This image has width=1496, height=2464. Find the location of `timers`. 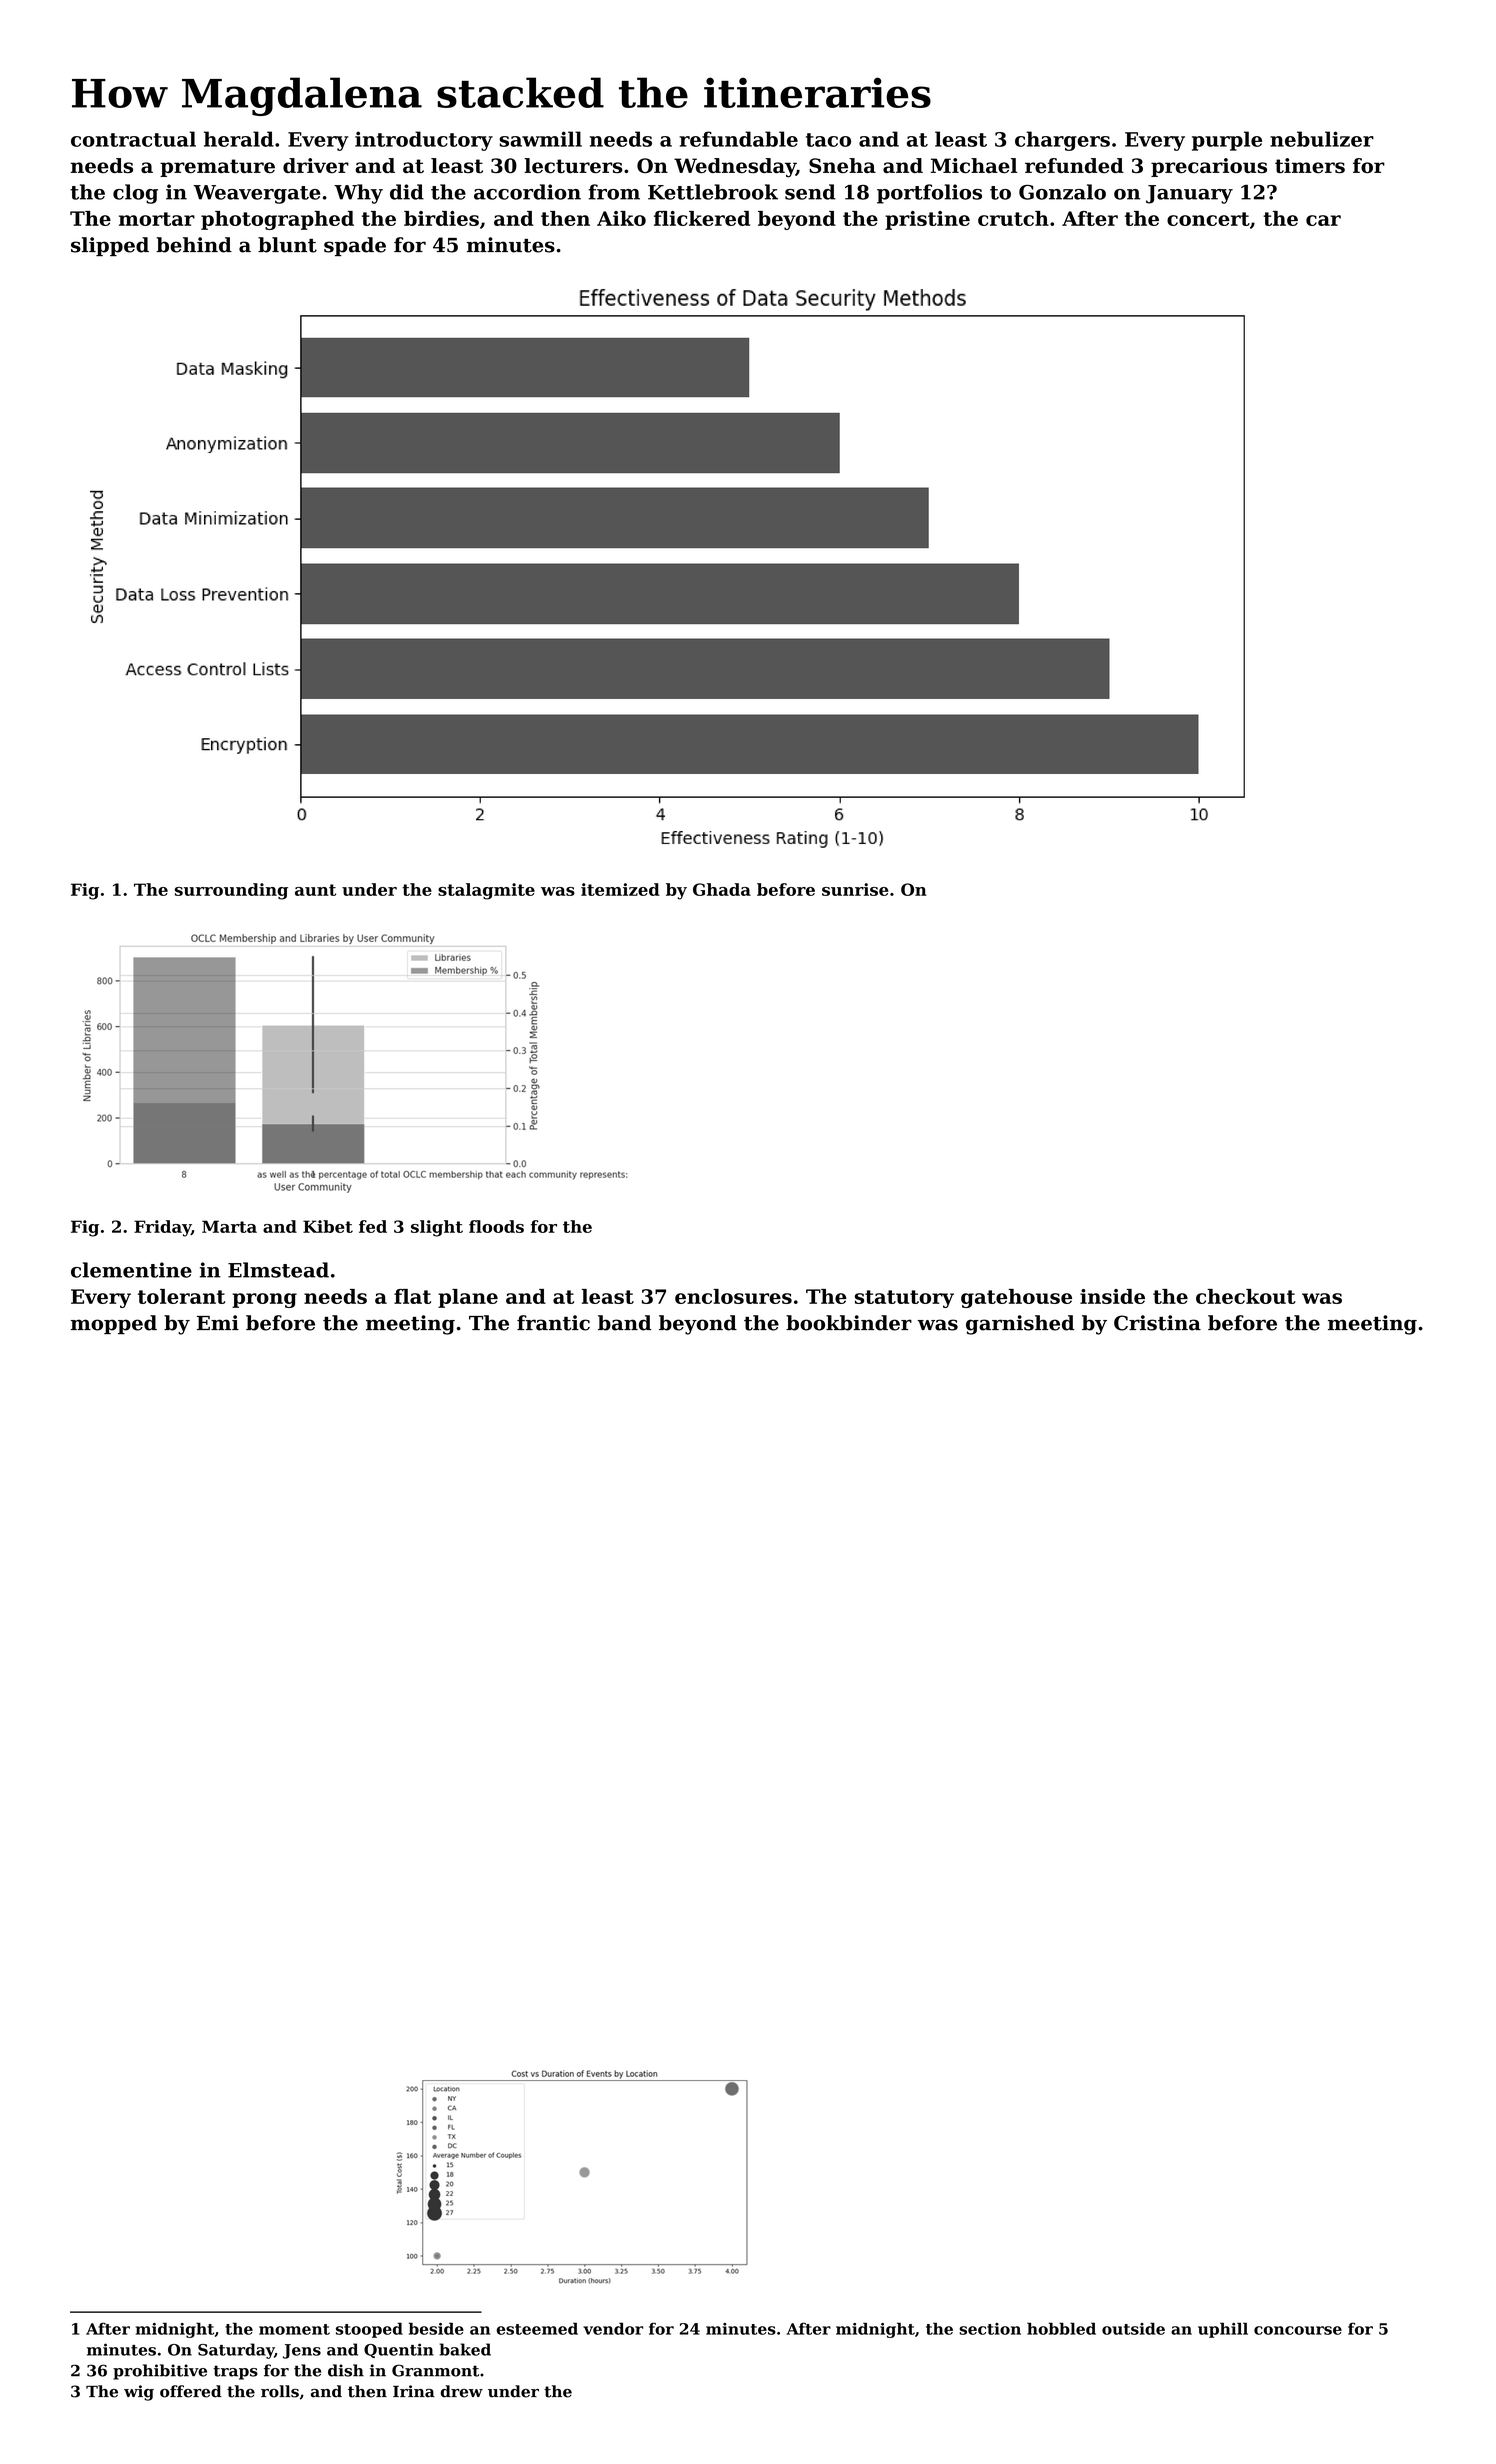

timers is located at coordinates (1310, 165).
